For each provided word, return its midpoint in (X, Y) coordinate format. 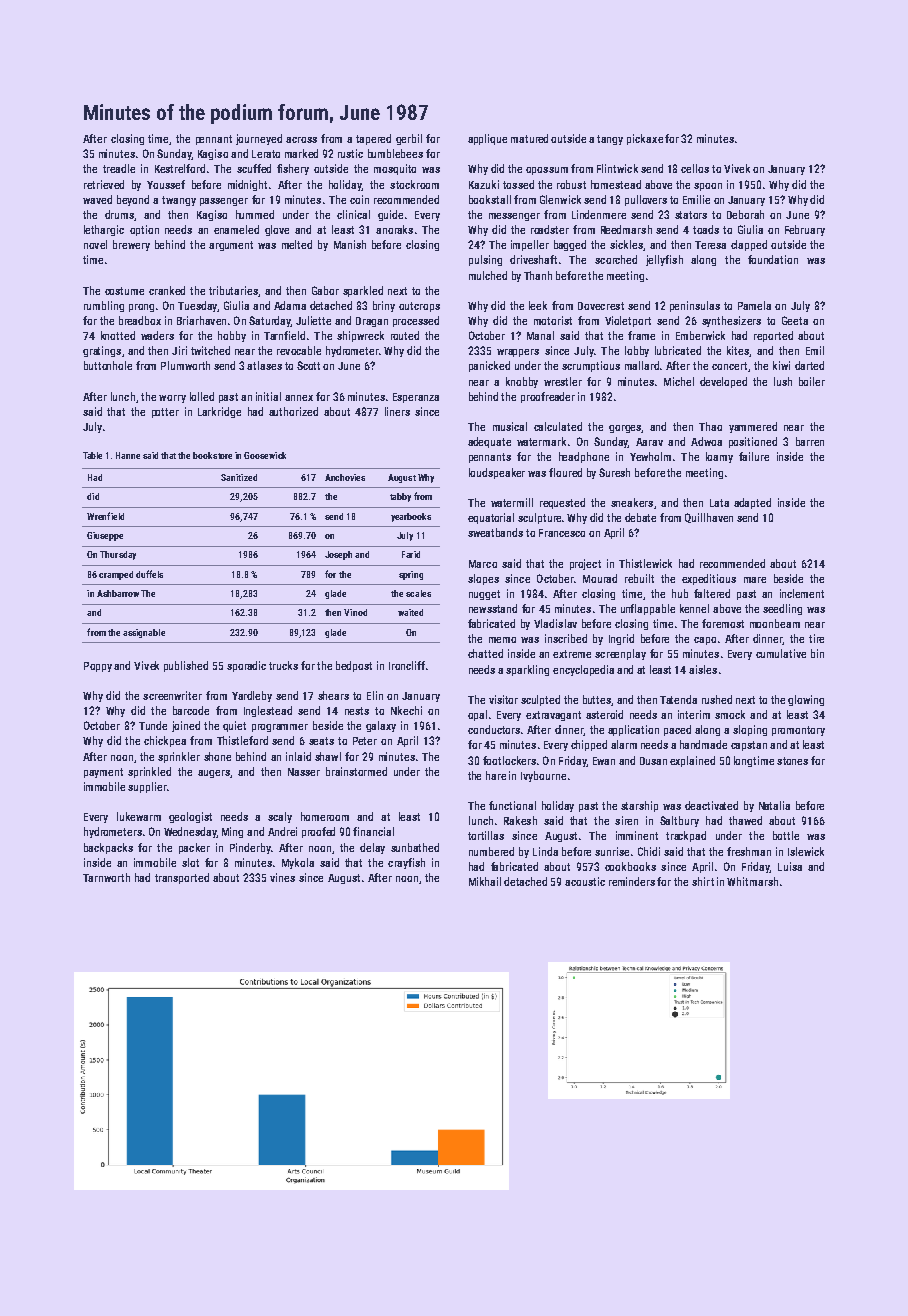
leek (538, 305)
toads (706, 229)
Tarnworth (106, 877)
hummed (255, 214)
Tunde (153, 725)
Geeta (795, 320)
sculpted (540, 700)
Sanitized (239, 477)
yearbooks (411, 517)
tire (816, 638)
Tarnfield (284, 335)
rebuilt (639, 578)
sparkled (363, 291)
